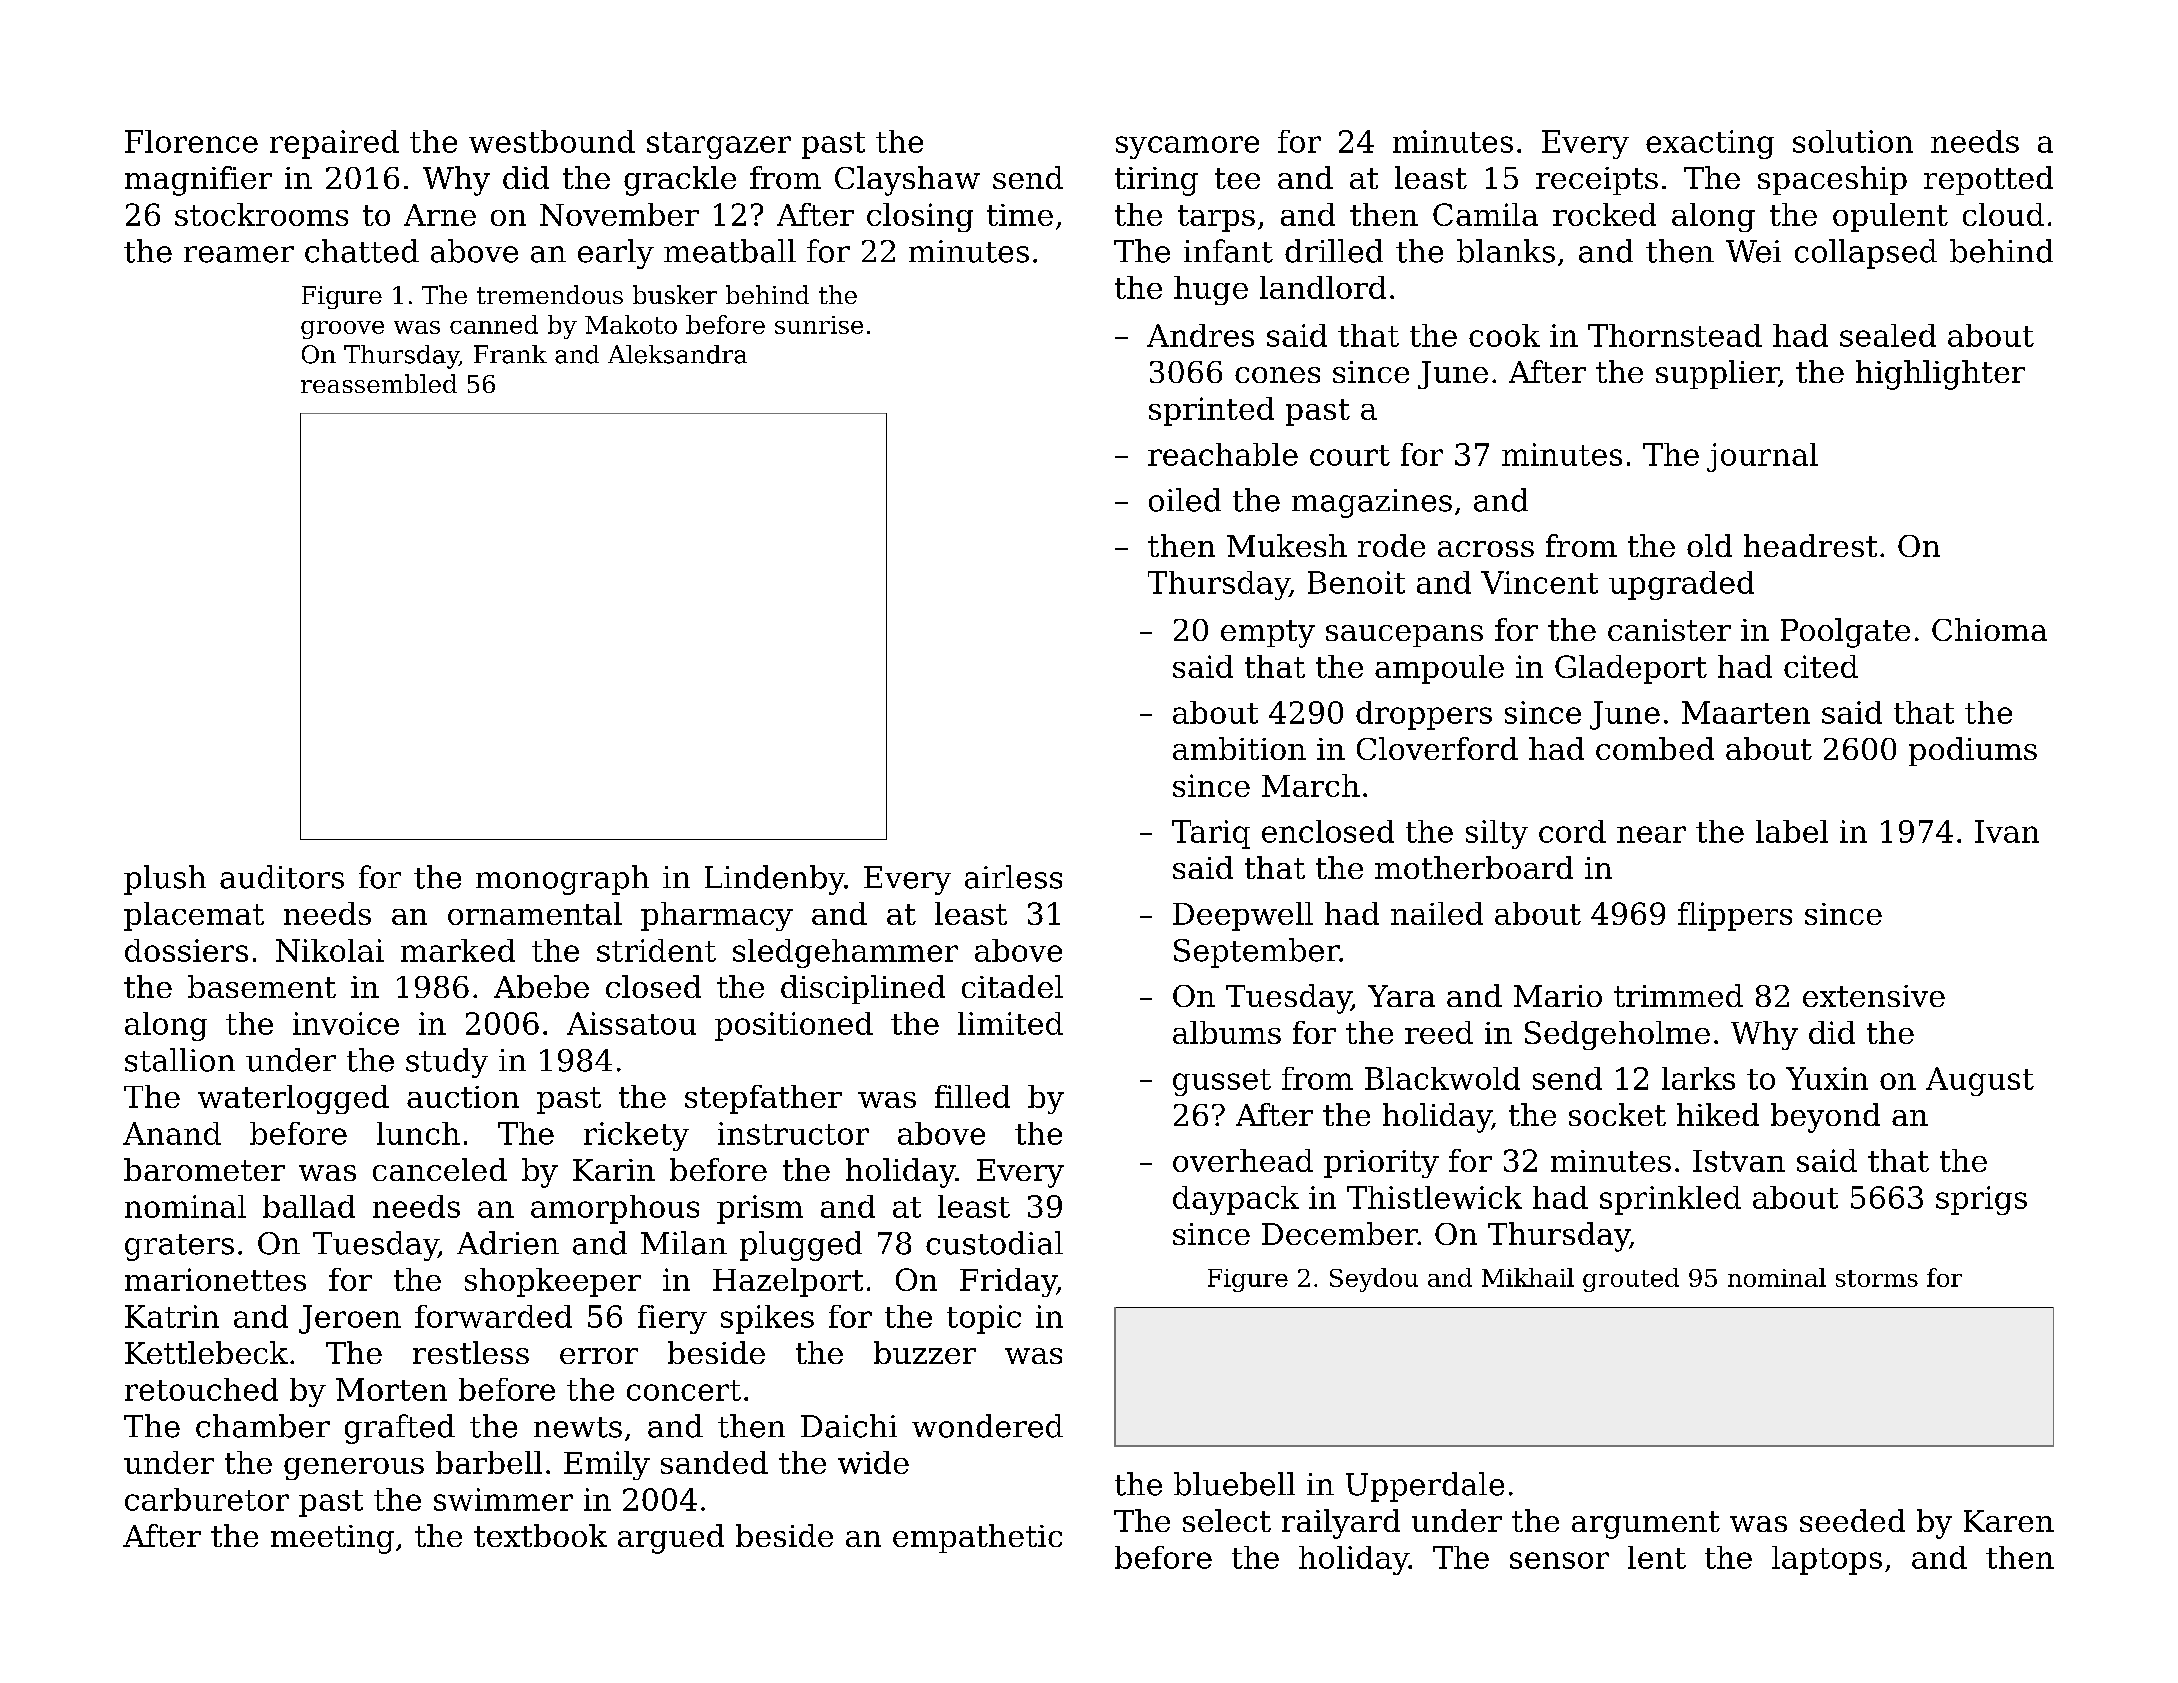  Describe the element at coordinates (1243, 916) in the image. I see `Deepwell` at that location.
